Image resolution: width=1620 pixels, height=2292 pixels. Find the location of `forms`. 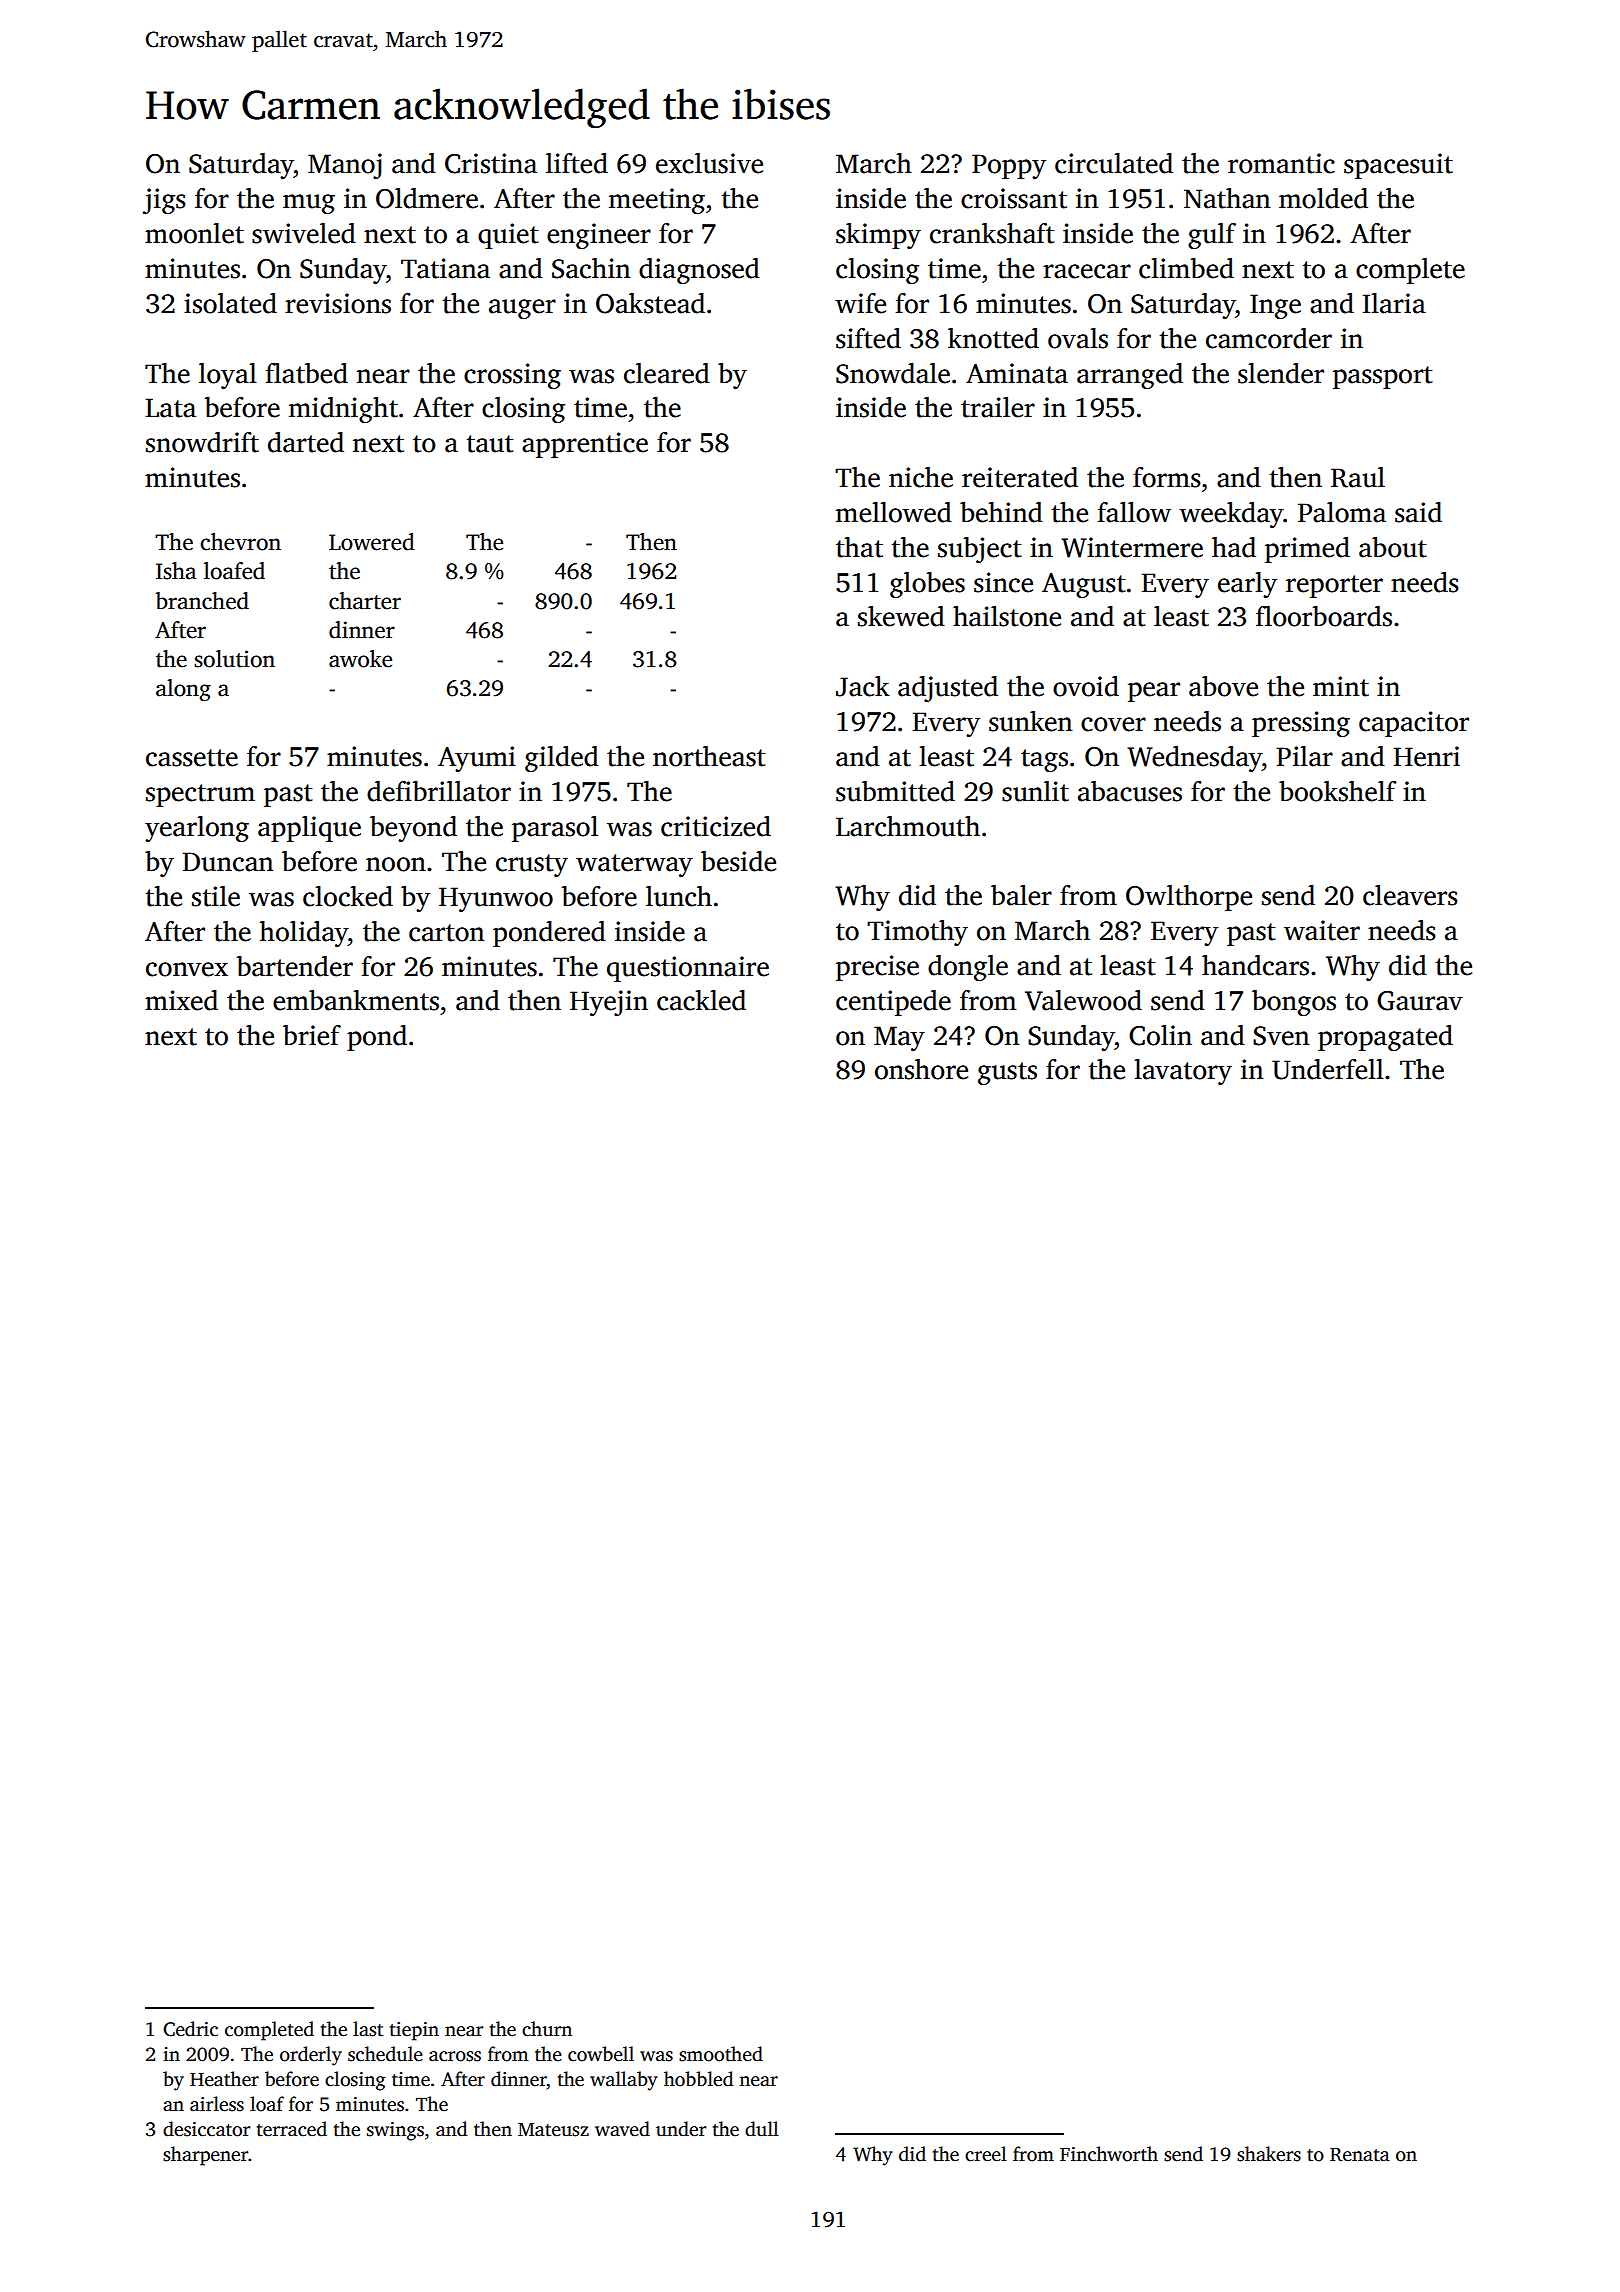

forms is located at coordinates (1167, 477).
